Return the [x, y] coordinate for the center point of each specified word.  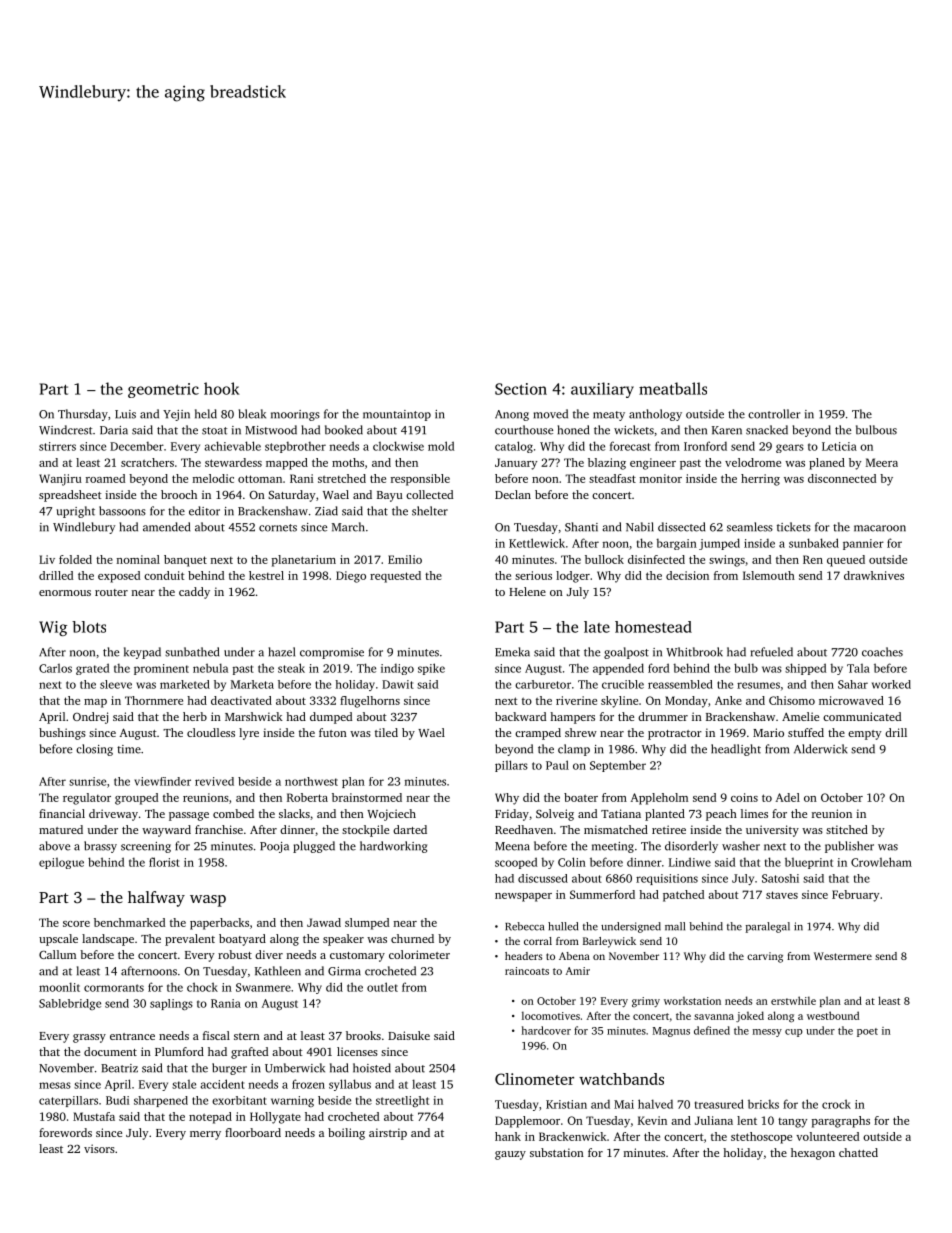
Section [521, 389]
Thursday [83, 415]
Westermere [843, 956]
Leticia [839, 446]
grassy [89, 1038]
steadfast [612, 478]
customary [357, 957]
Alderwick [820, 749]
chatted [858, 1152]
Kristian [566, 1104]
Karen [727, 430]
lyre [249, 734]
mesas [55, 1085]
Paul [557, 765]
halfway [156, 899]
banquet [185, 561]
